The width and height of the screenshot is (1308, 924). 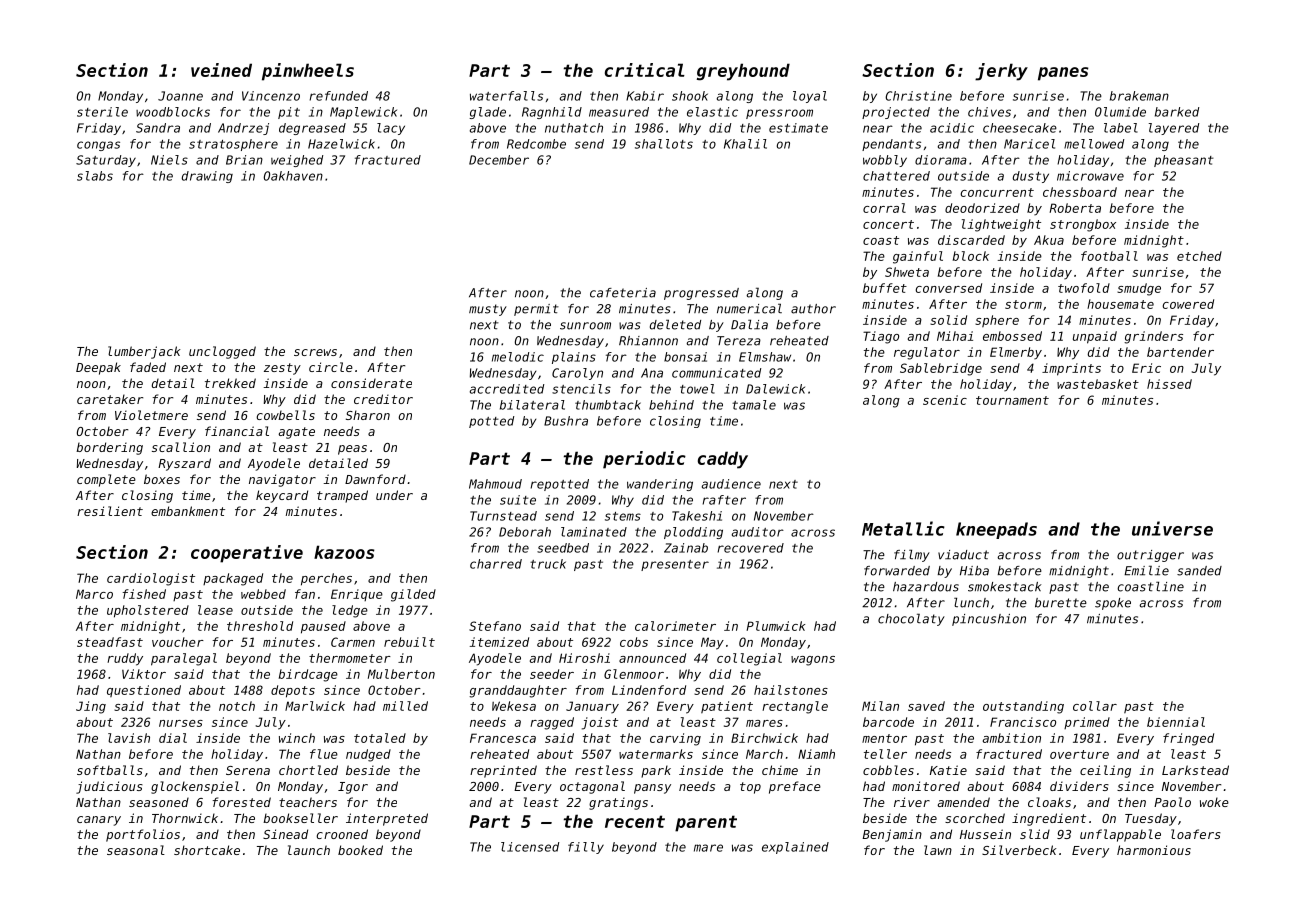 What do you see at coordinates (247, 554) in the screenshot?
I see `cooperative` at bounding box center [247, 554].
